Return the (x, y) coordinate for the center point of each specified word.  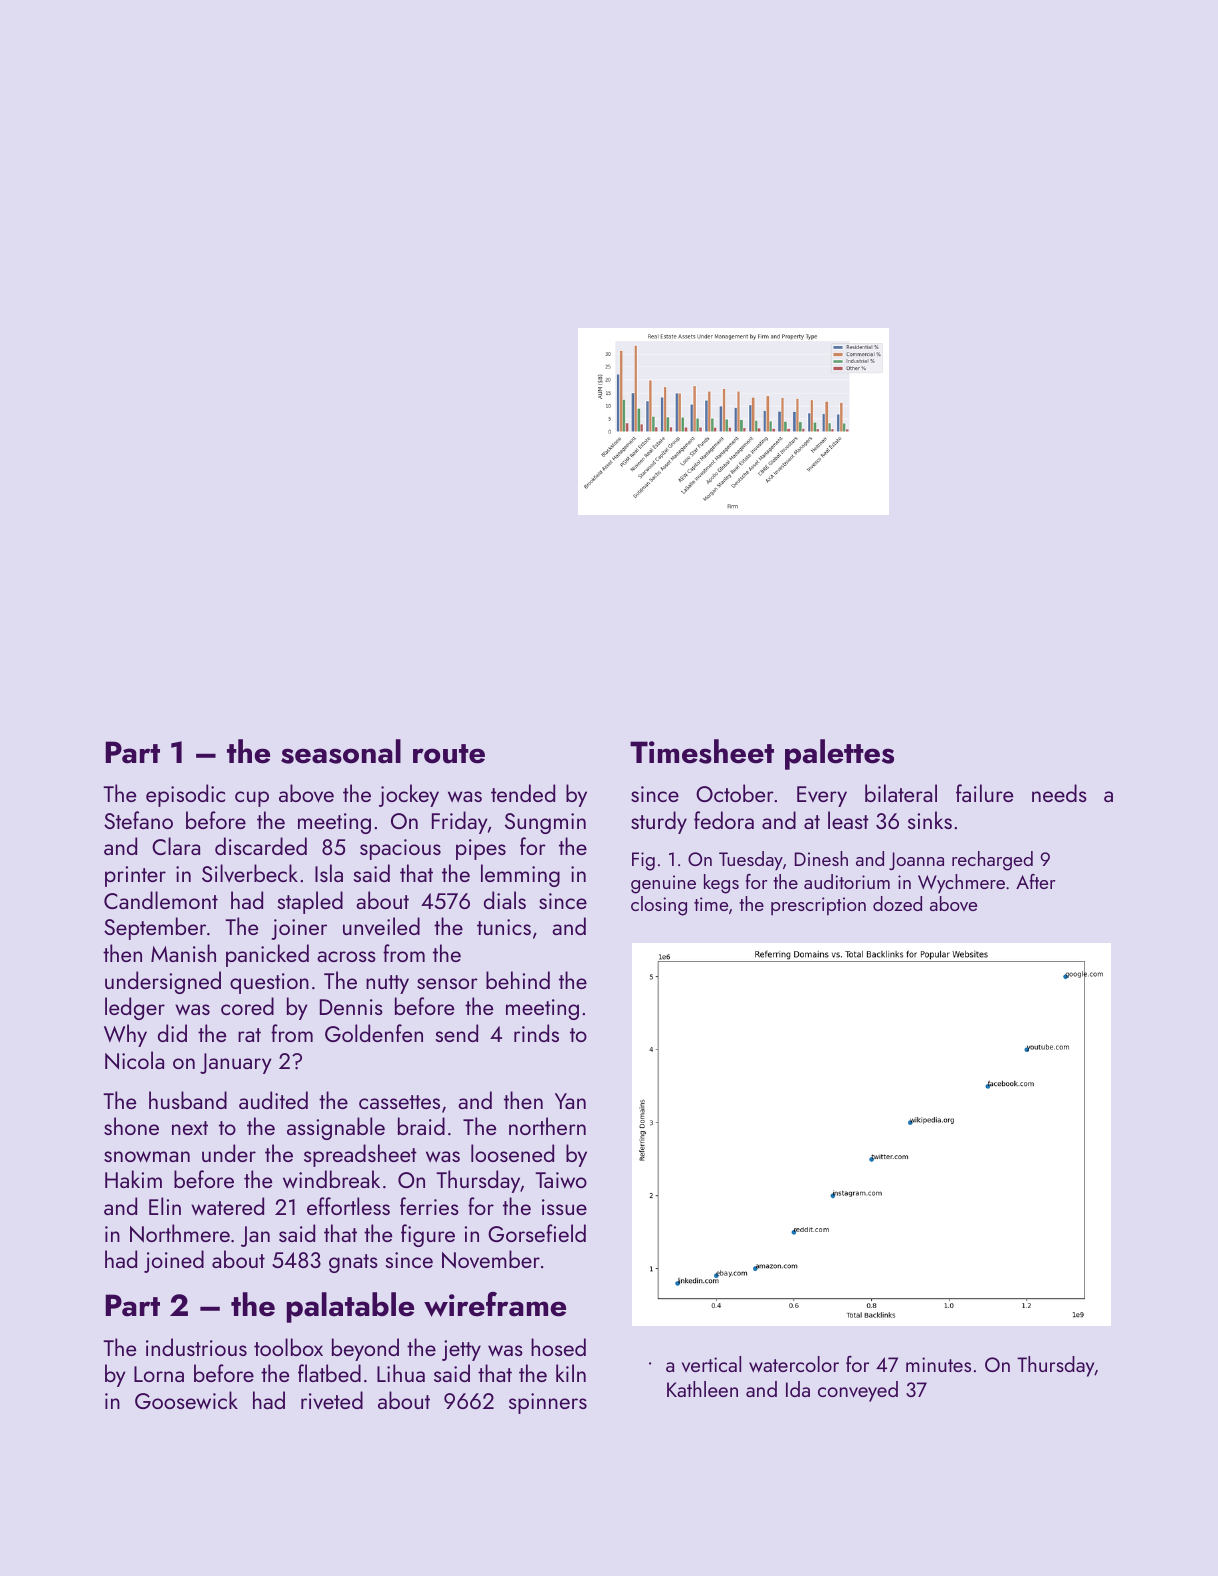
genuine (663, 884)
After (1036, 881)
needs (1059, 793)
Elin (165, 1206)
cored (247, 1006)
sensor (447, 983)
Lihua (401, 1373)
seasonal (341, 751)
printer (135, 876)
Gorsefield (537, 1233)
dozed (897, 903)
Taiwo (561, 1180)
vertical (711, 1364)
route (449, 754)
